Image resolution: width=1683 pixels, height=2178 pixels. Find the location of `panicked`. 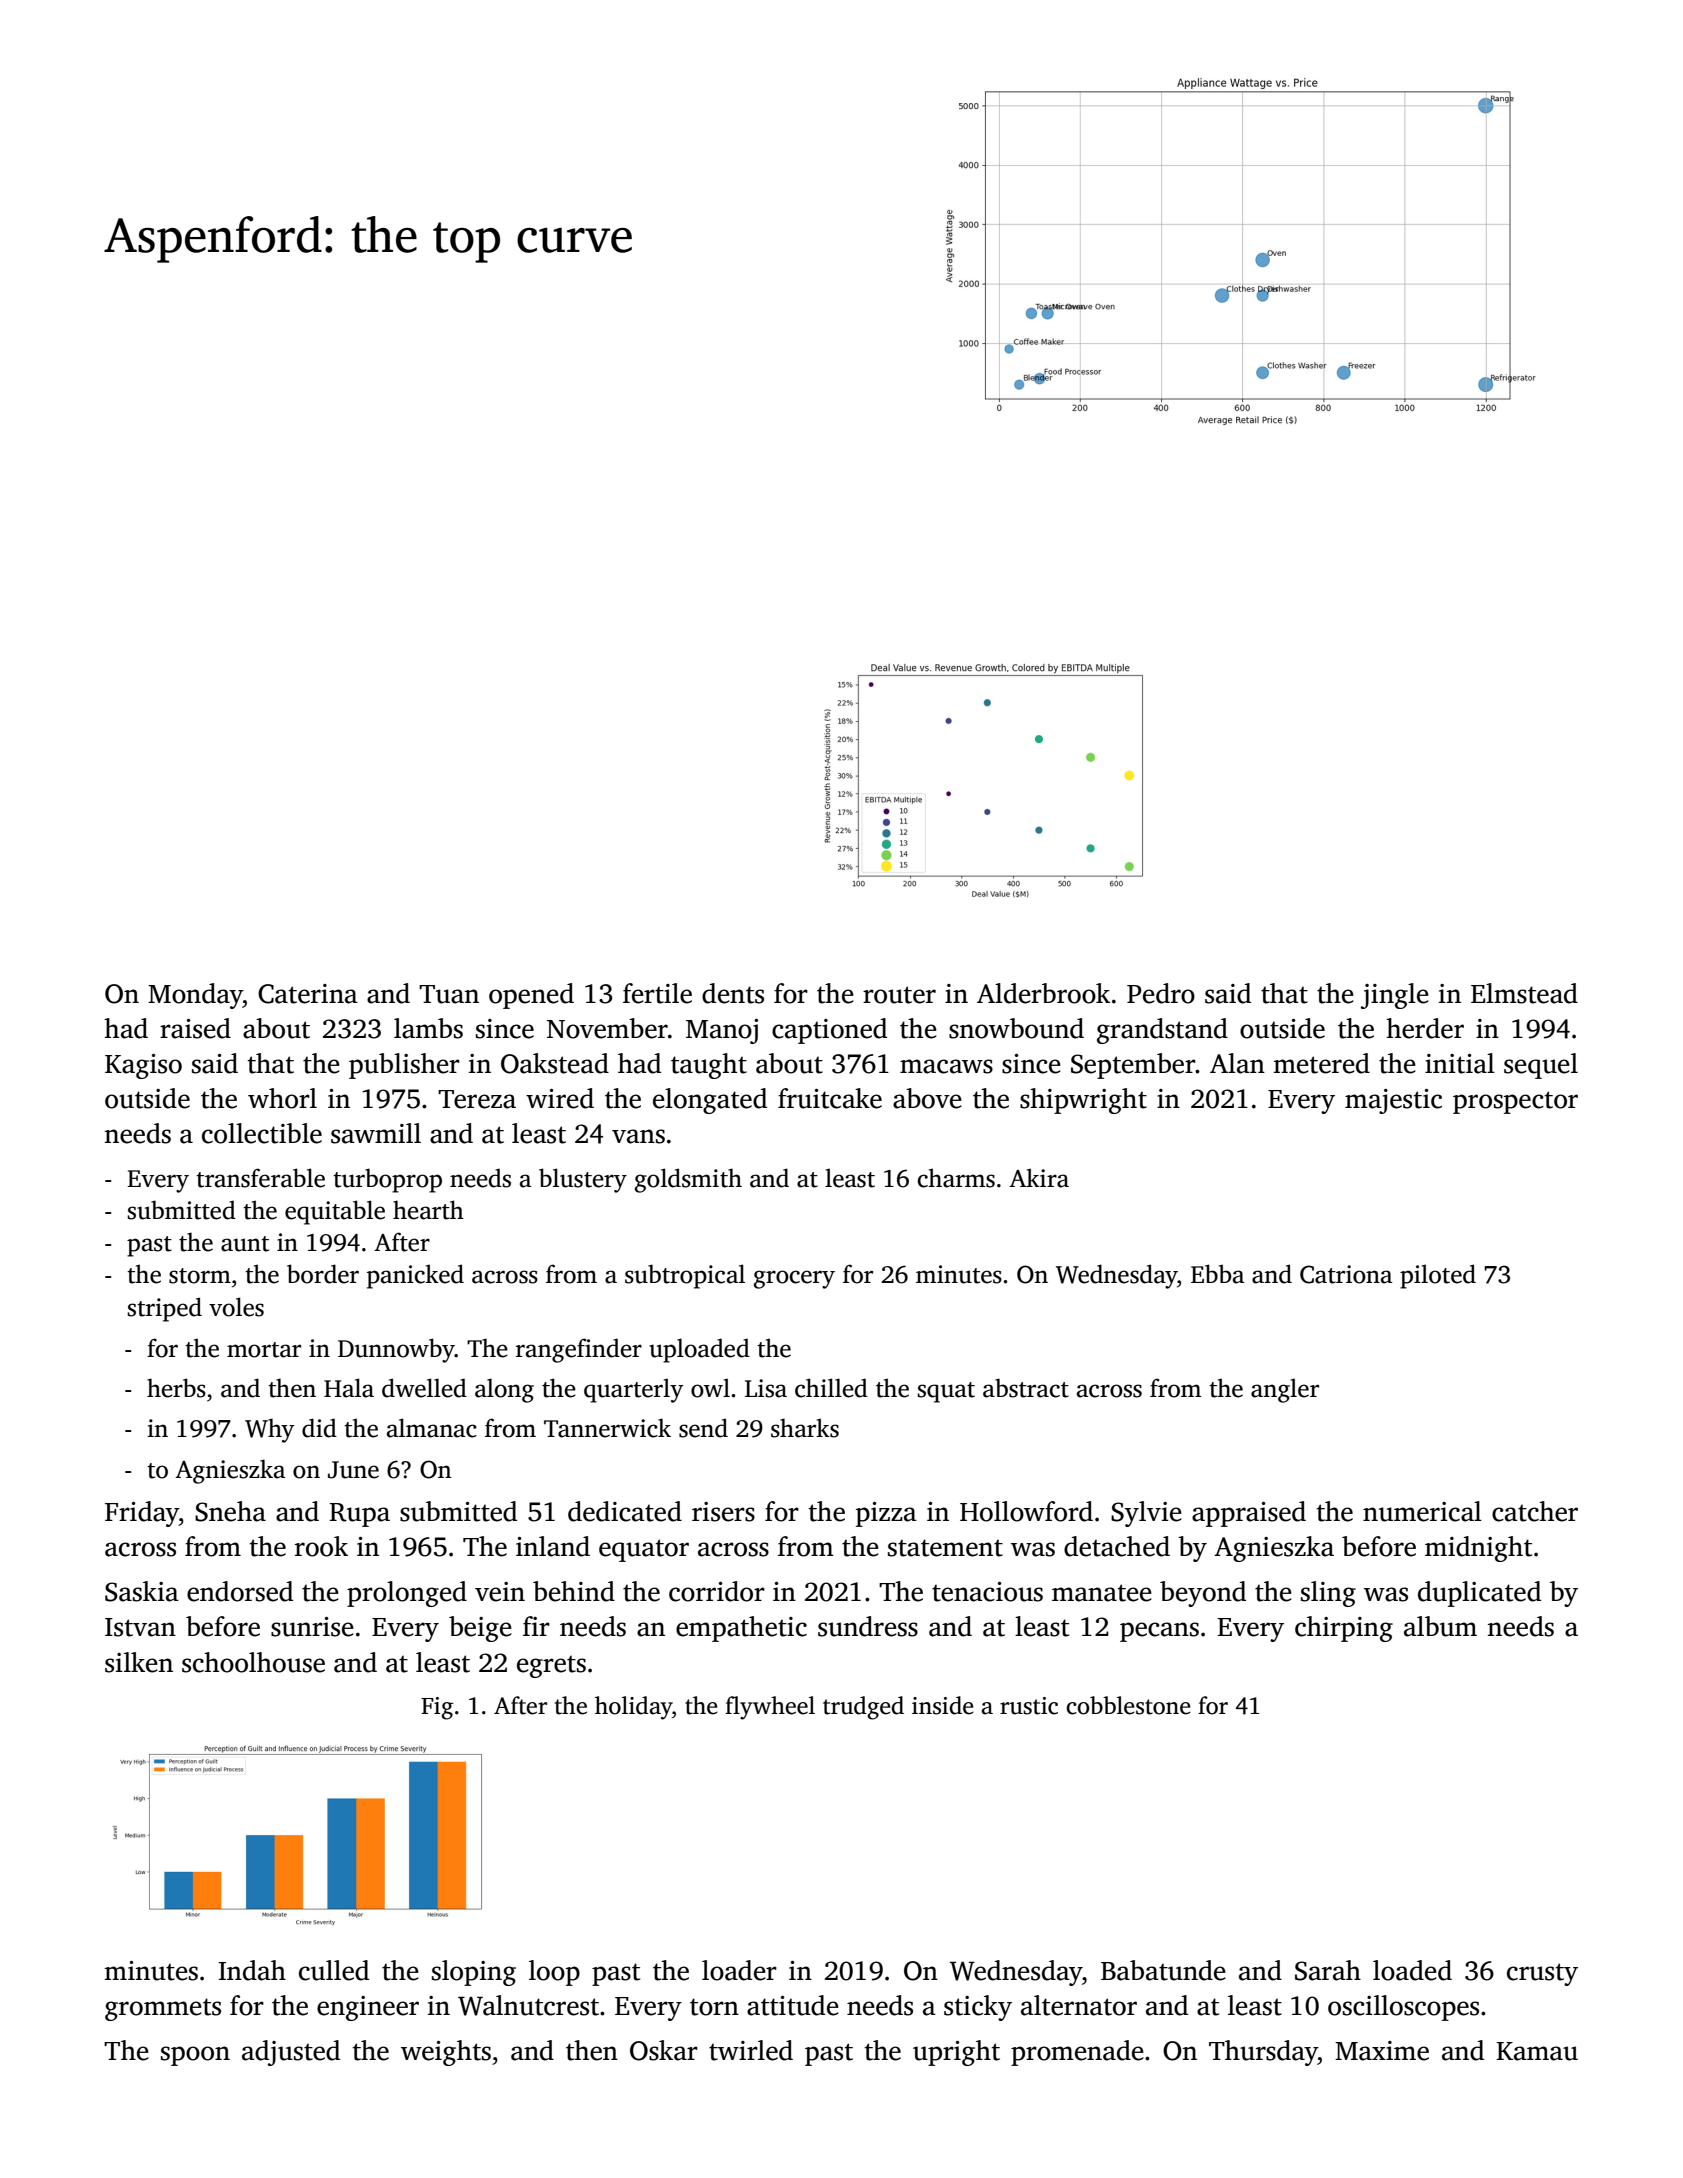

panicked is located at coordinates (415, 1276).
